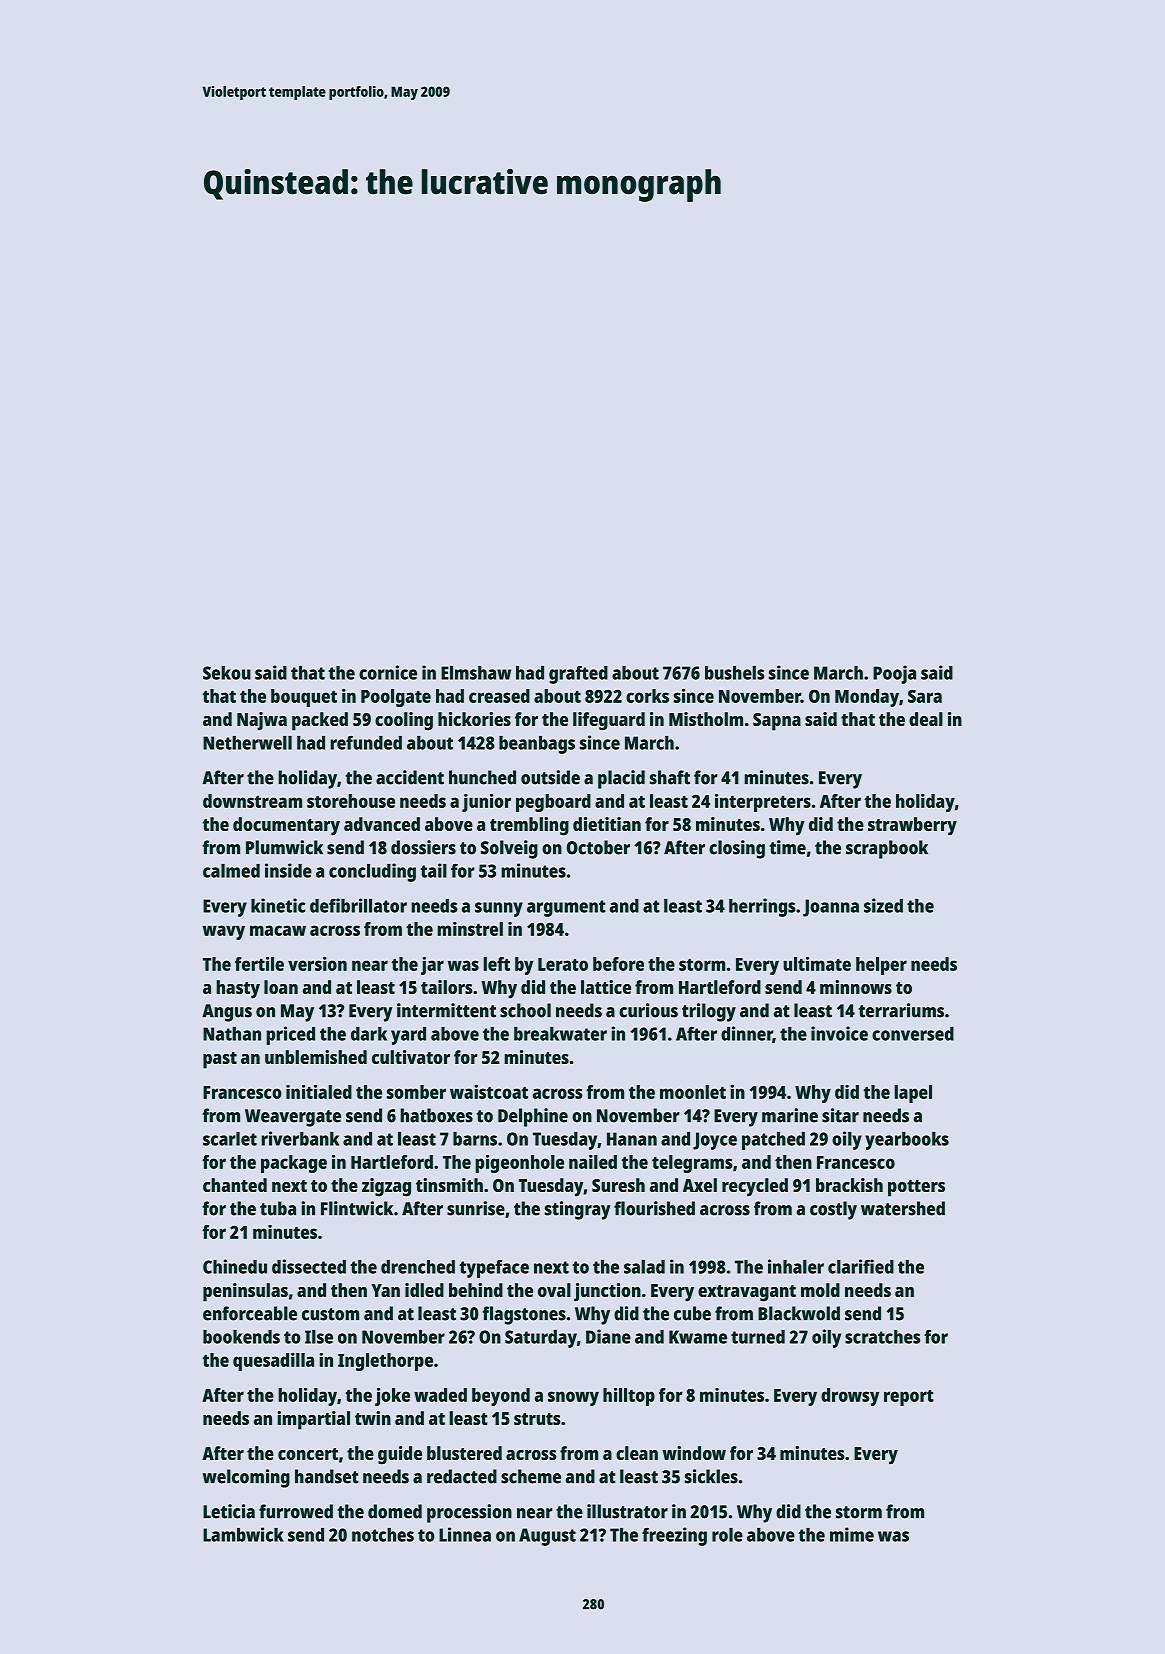 This screenshot has width=1165, height=1654. Describe the element at coordinates (607, 824) in the screenshot. I see `dietitian` at that location.
